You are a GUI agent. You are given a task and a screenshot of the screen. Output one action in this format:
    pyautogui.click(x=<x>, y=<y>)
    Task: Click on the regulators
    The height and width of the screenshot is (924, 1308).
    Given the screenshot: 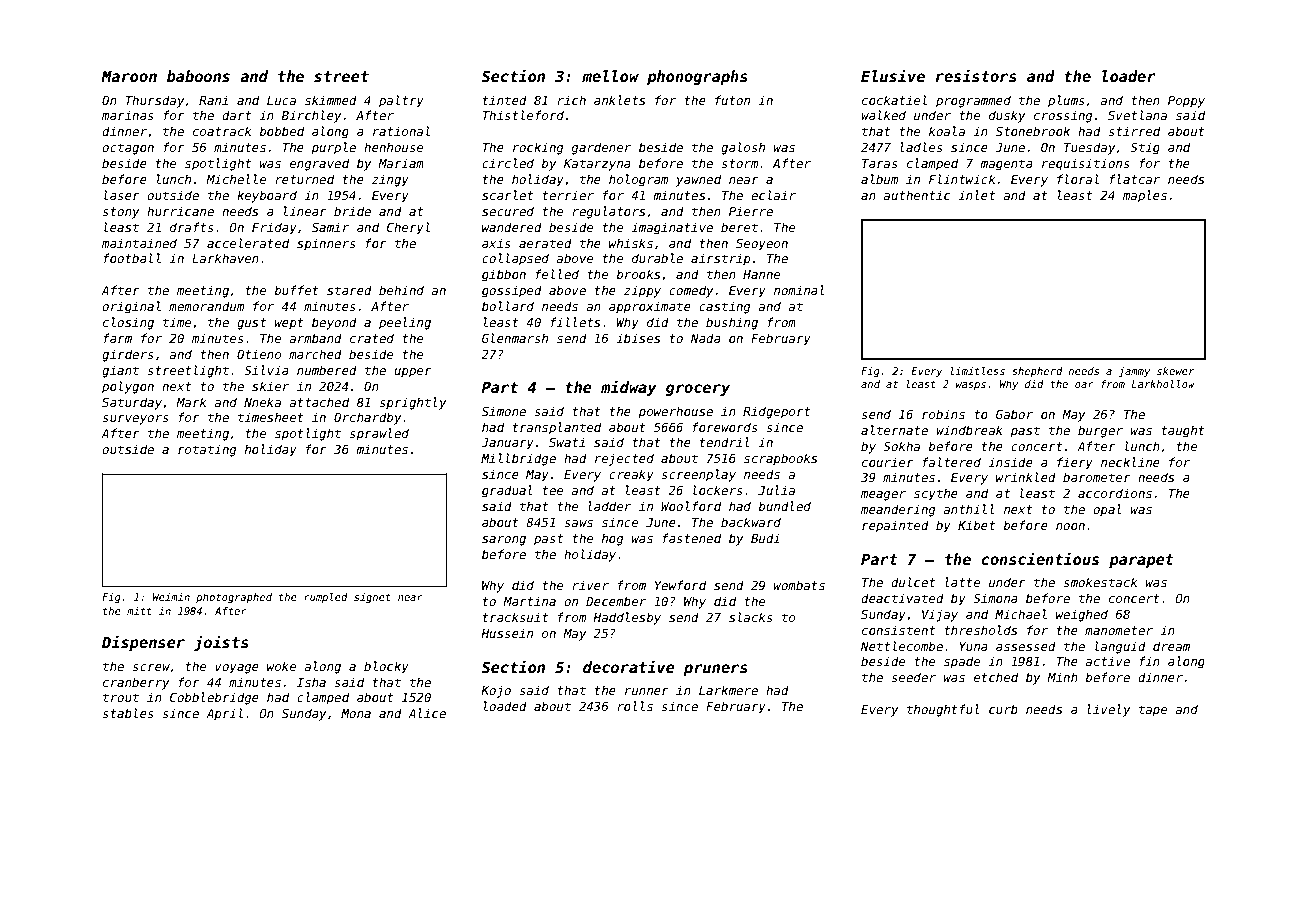 What is the action you would take?
    pyautogui.click(x=608, y=212)
